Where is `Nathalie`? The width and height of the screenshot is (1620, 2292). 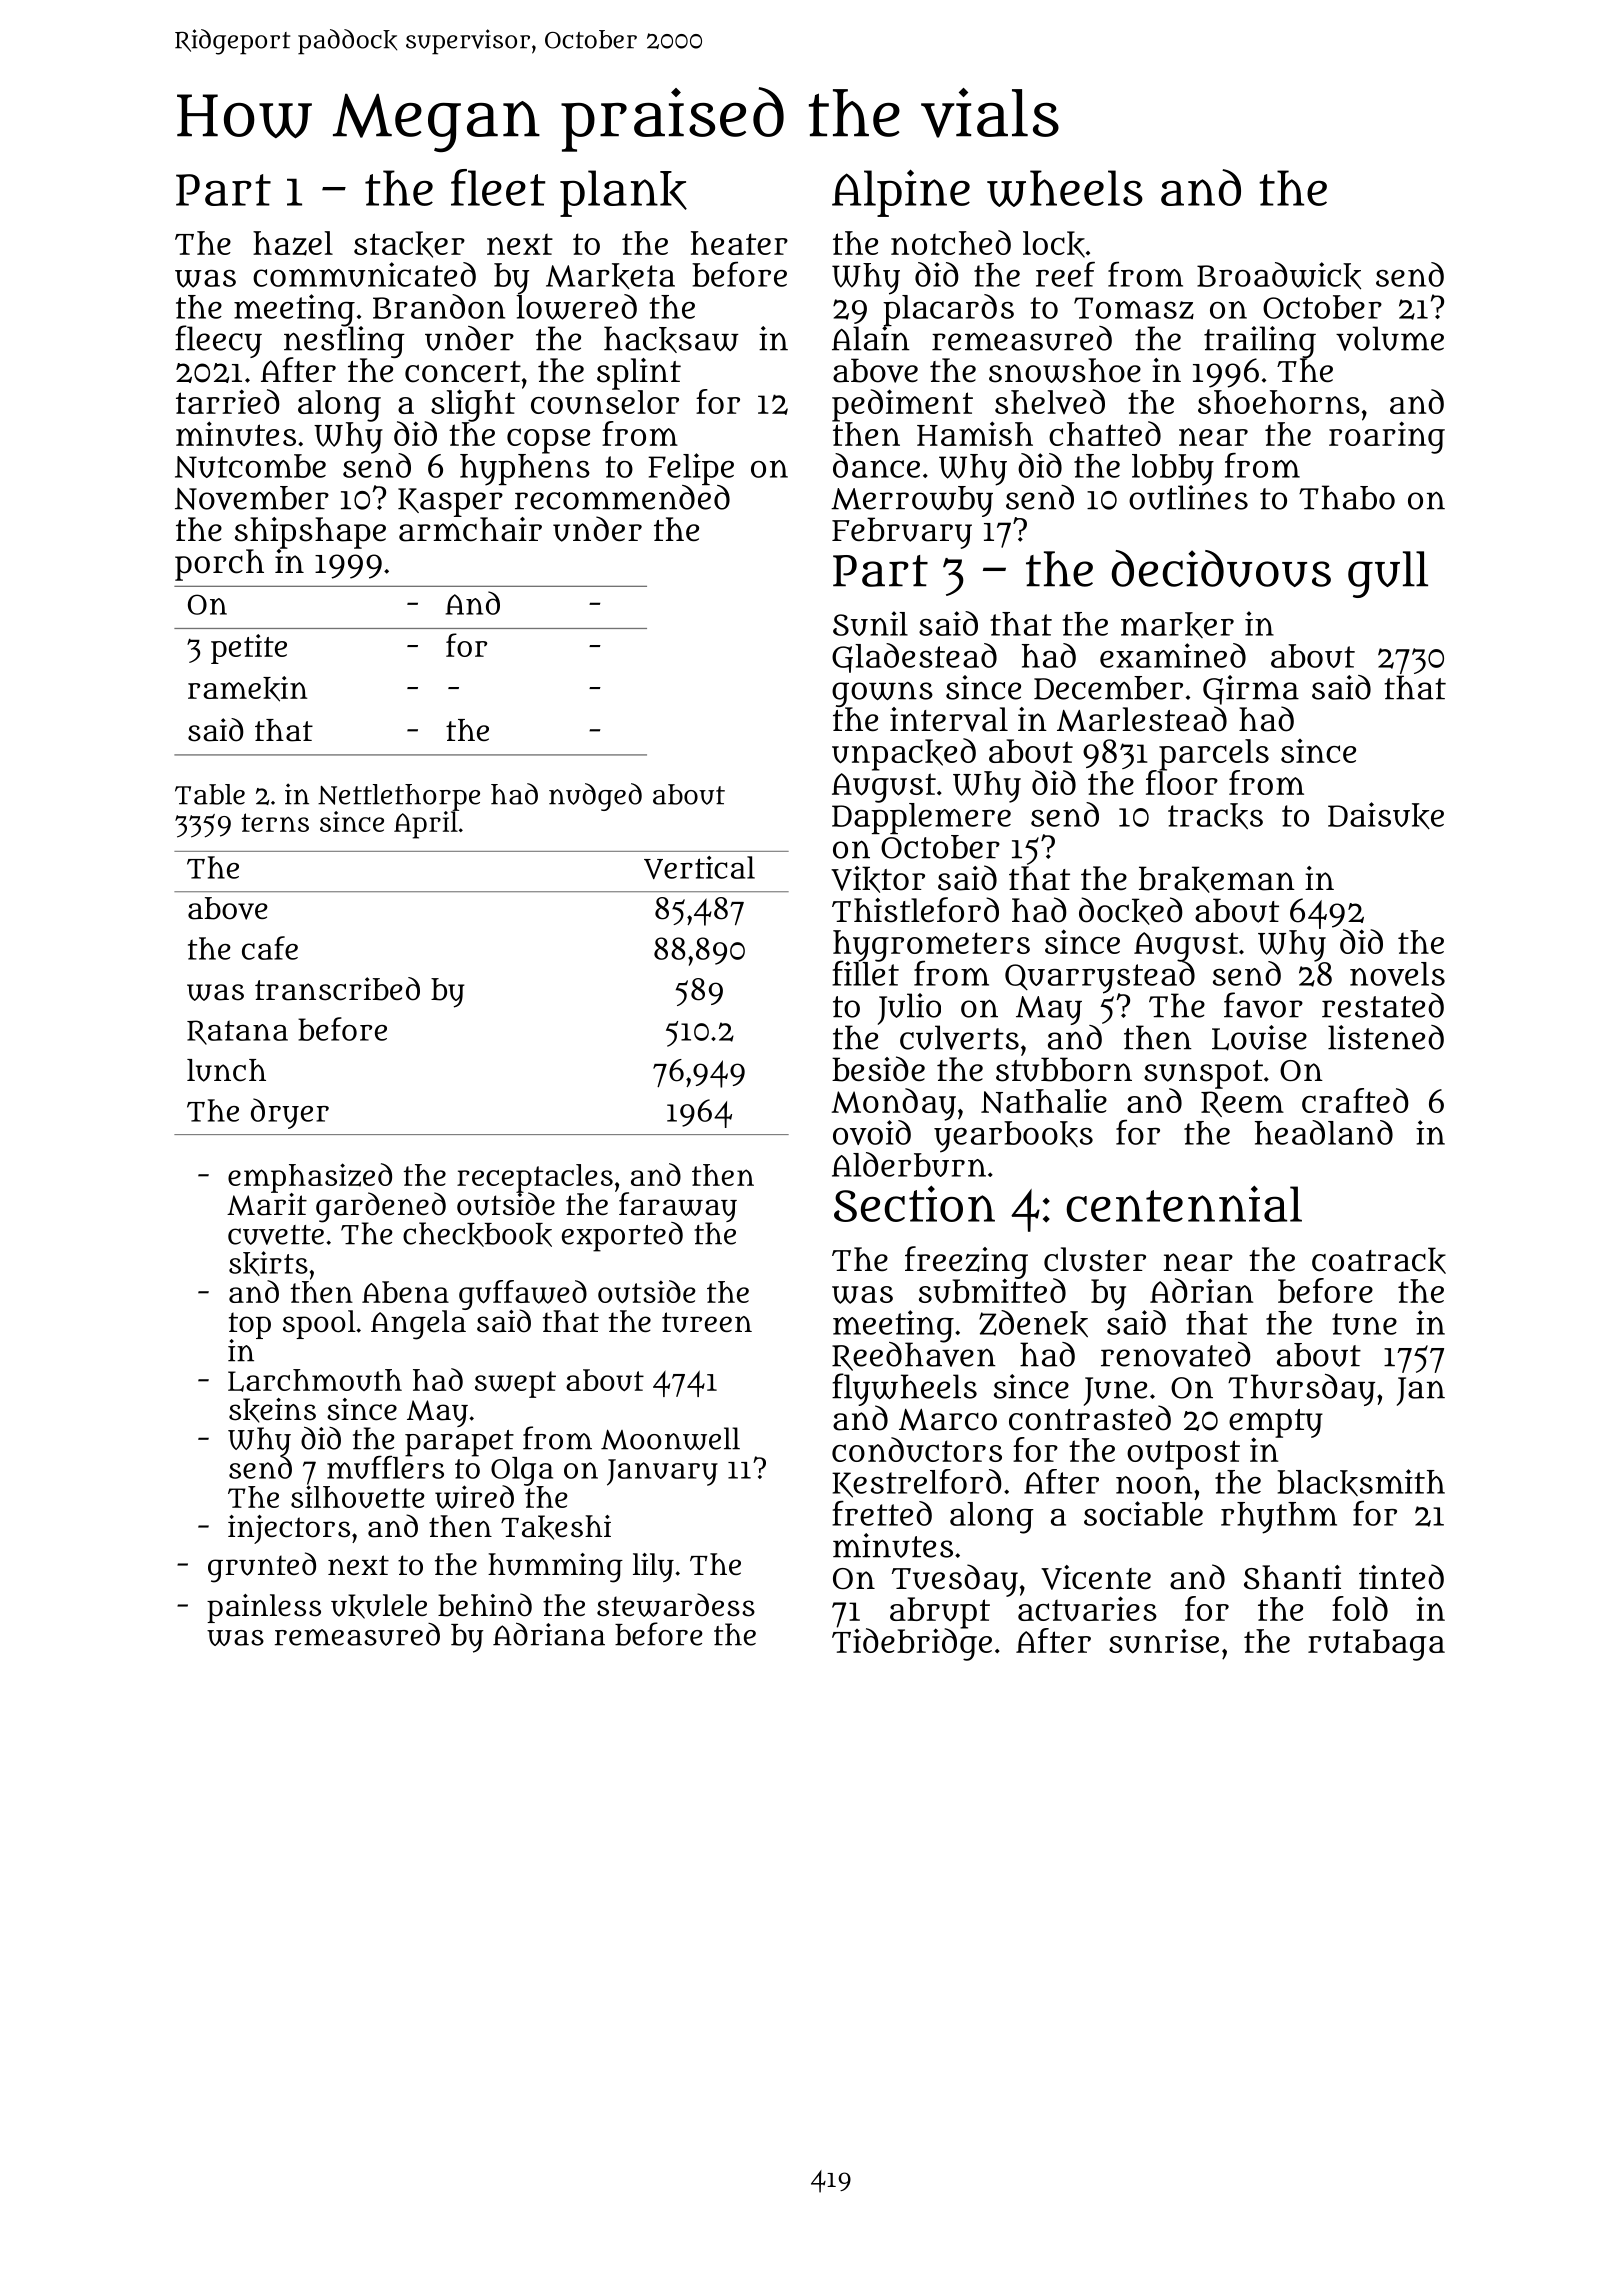
Nathalie is located at coordinates (1044, 1100).
